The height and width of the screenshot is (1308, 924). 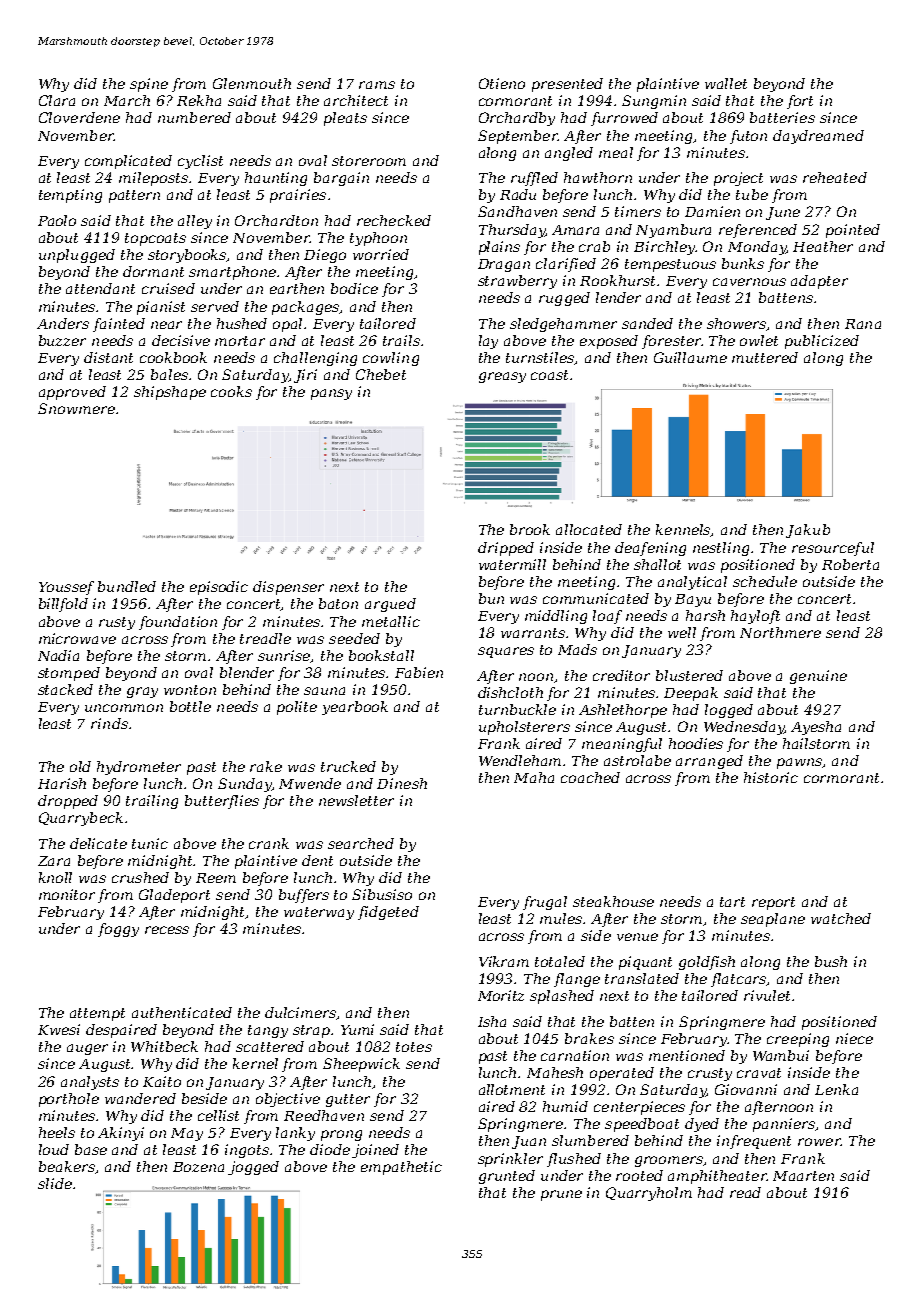 I want to click on Juan, so click(x=529, y=1142).
